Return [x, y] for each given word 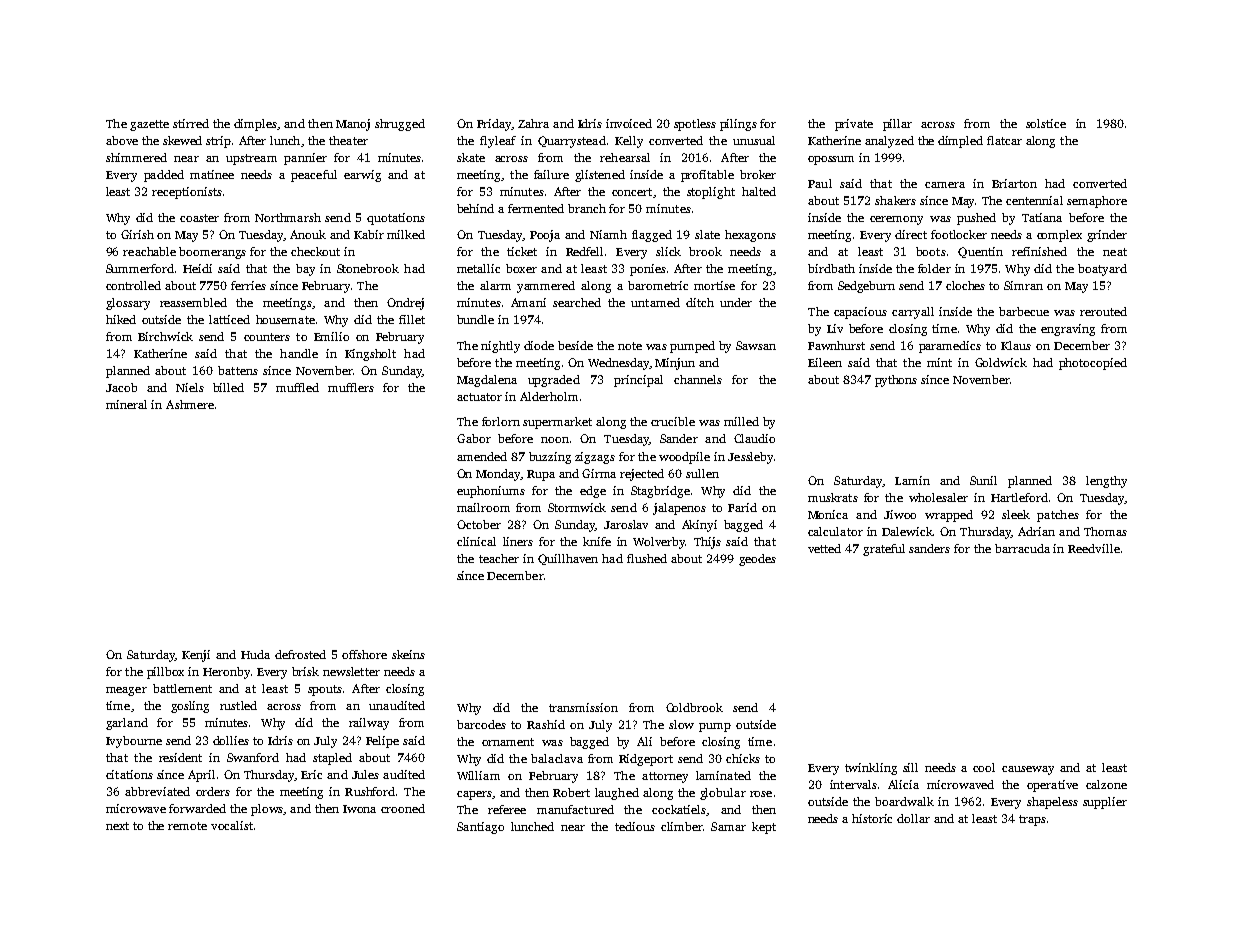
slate [707, 234]
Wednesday [618, 364]
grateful [884, 550]
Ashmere [190, 404]
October [479, 524]
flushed [647, 558]
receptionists [187, 193]
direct [911, 234]
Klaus [1016, 345]
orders [213, 791]
